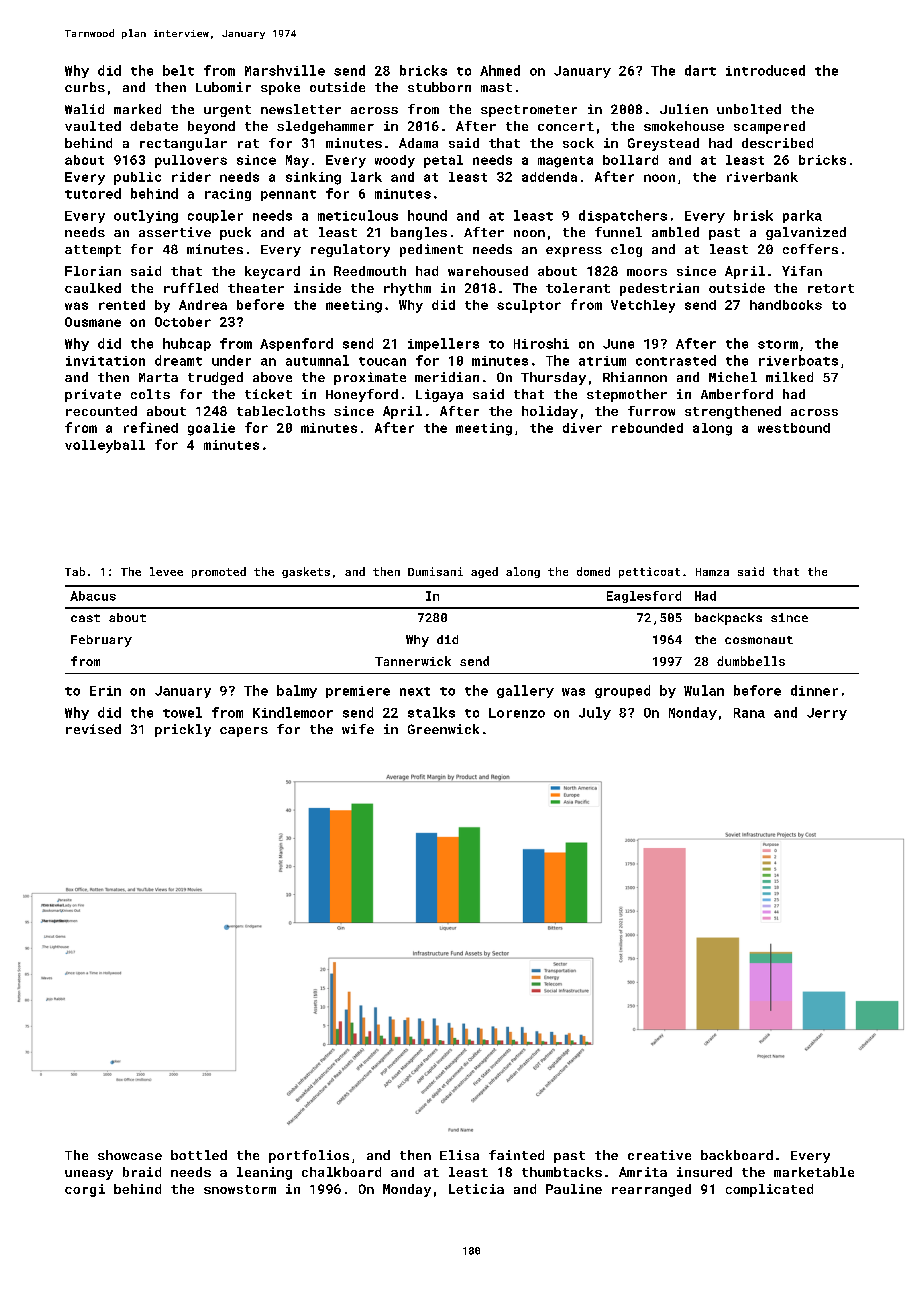 The height and width of the image is (1308, 924). Describe the element at coordinates (765, 70) in the image. I see `introduced` at that location.
